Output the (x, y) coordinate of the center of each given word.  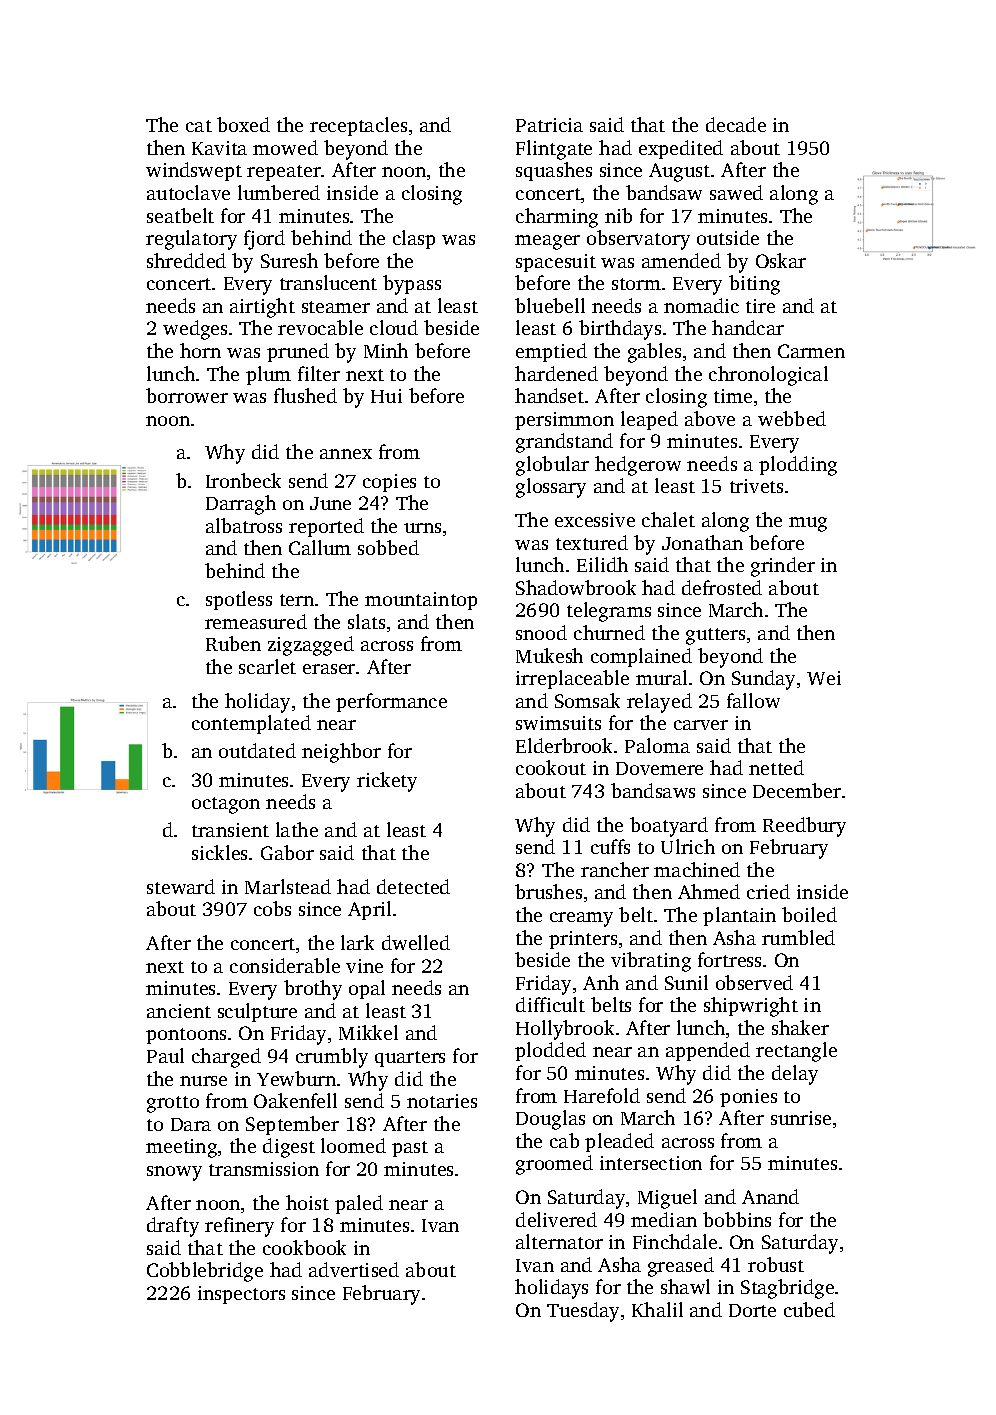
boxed (243, 124)
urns (422, 528)
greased (681, 1267)
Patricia (549, 125)
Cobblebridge (205, 1272)
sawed (736, 192)
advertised (354, 1269)
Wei (824, 678)
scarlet (267, 666)
